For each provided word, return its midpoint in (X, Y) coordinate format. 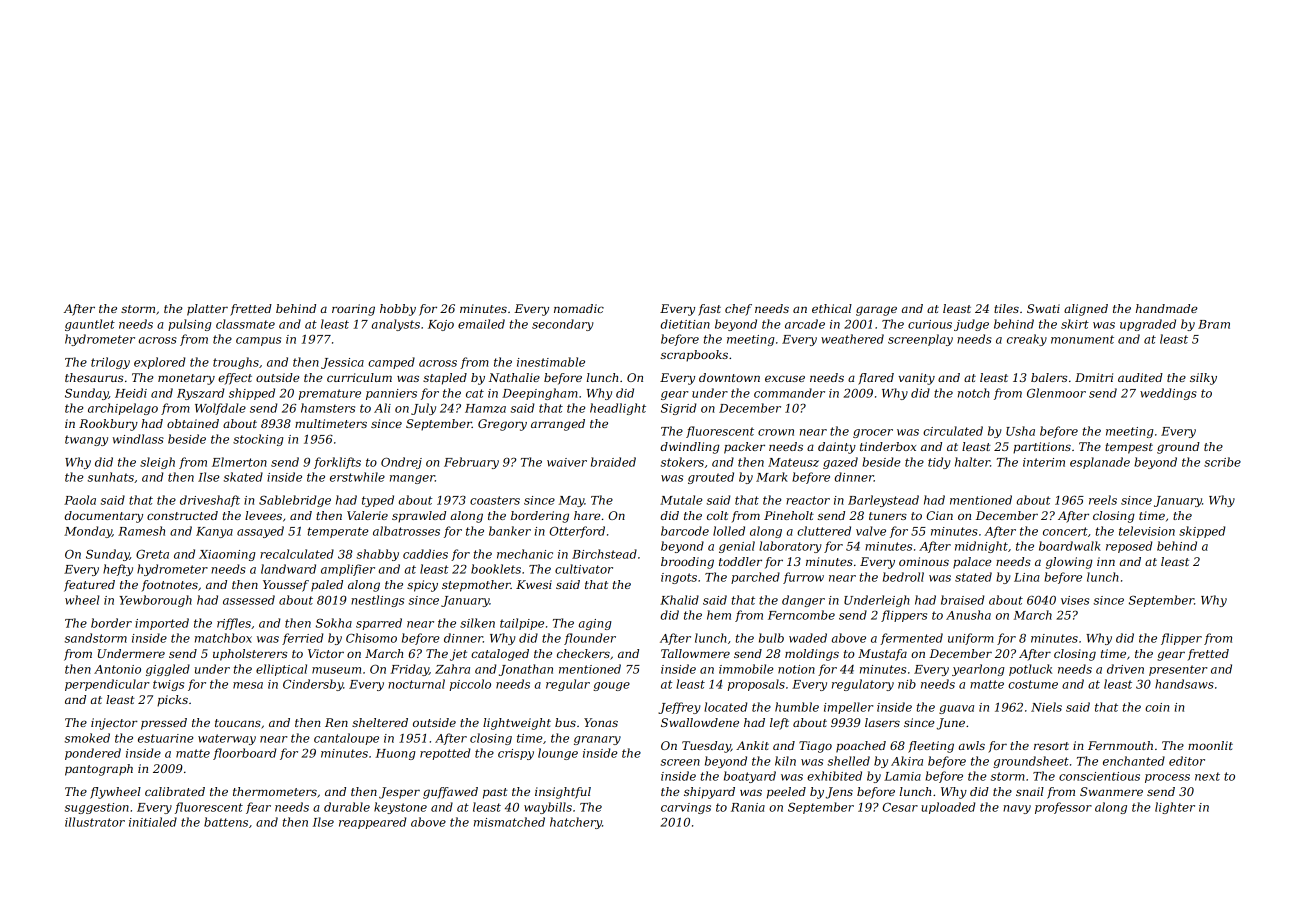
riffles (234, 624)
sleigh (157, 463)
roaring (353, 310)
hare (587, 515)
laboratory (790, 547)
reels (1103, 500)
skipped (1202, 532)
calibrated (175, 791)
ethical (832, 308)
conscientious (1099, 776)
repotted (445, 754)
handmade (1167, 308)
